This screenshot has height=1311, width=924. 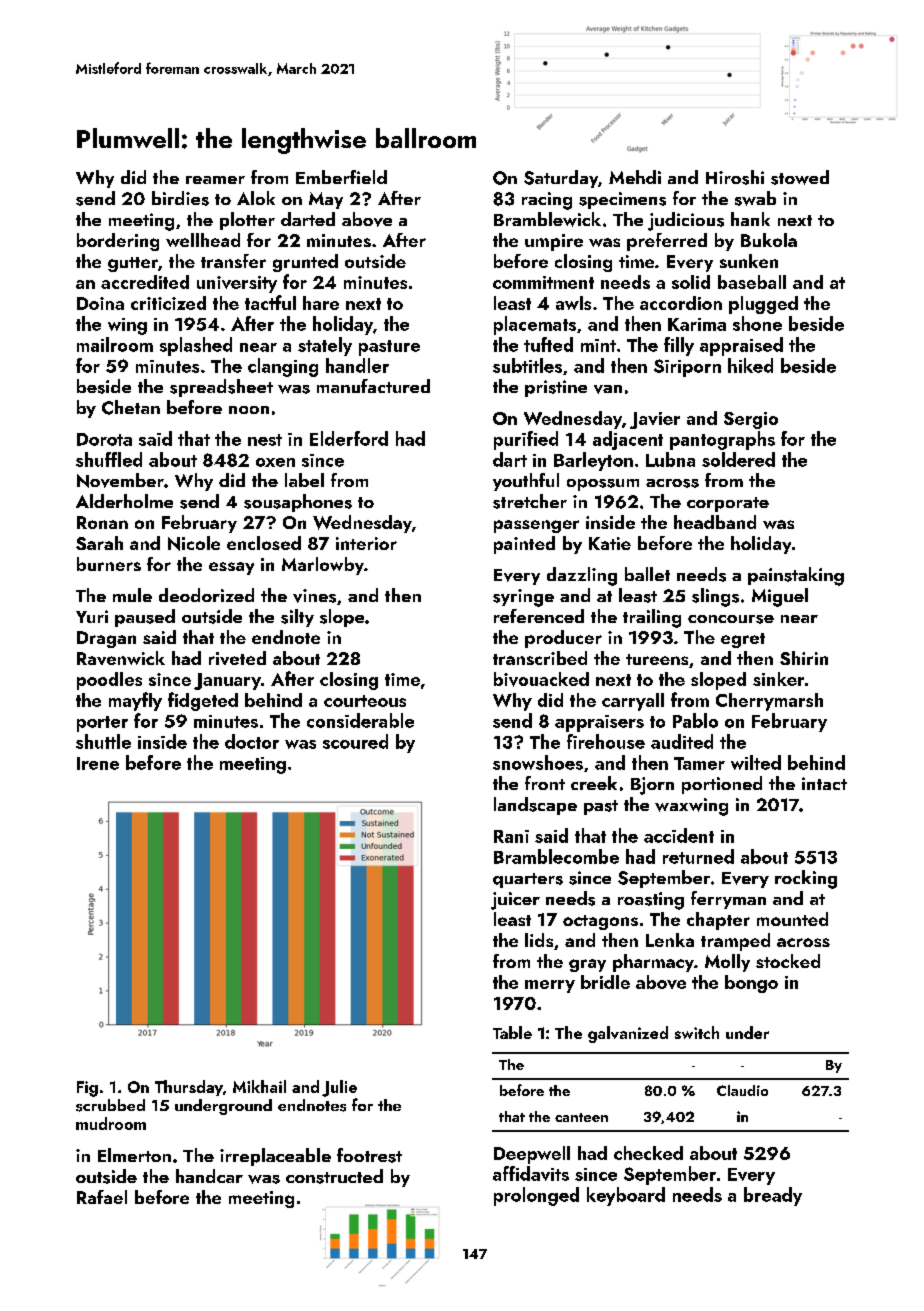 What do you see at coordinates (98, 763) in the screenshot?
I see `Irene` at bounding box center [98, 763].
